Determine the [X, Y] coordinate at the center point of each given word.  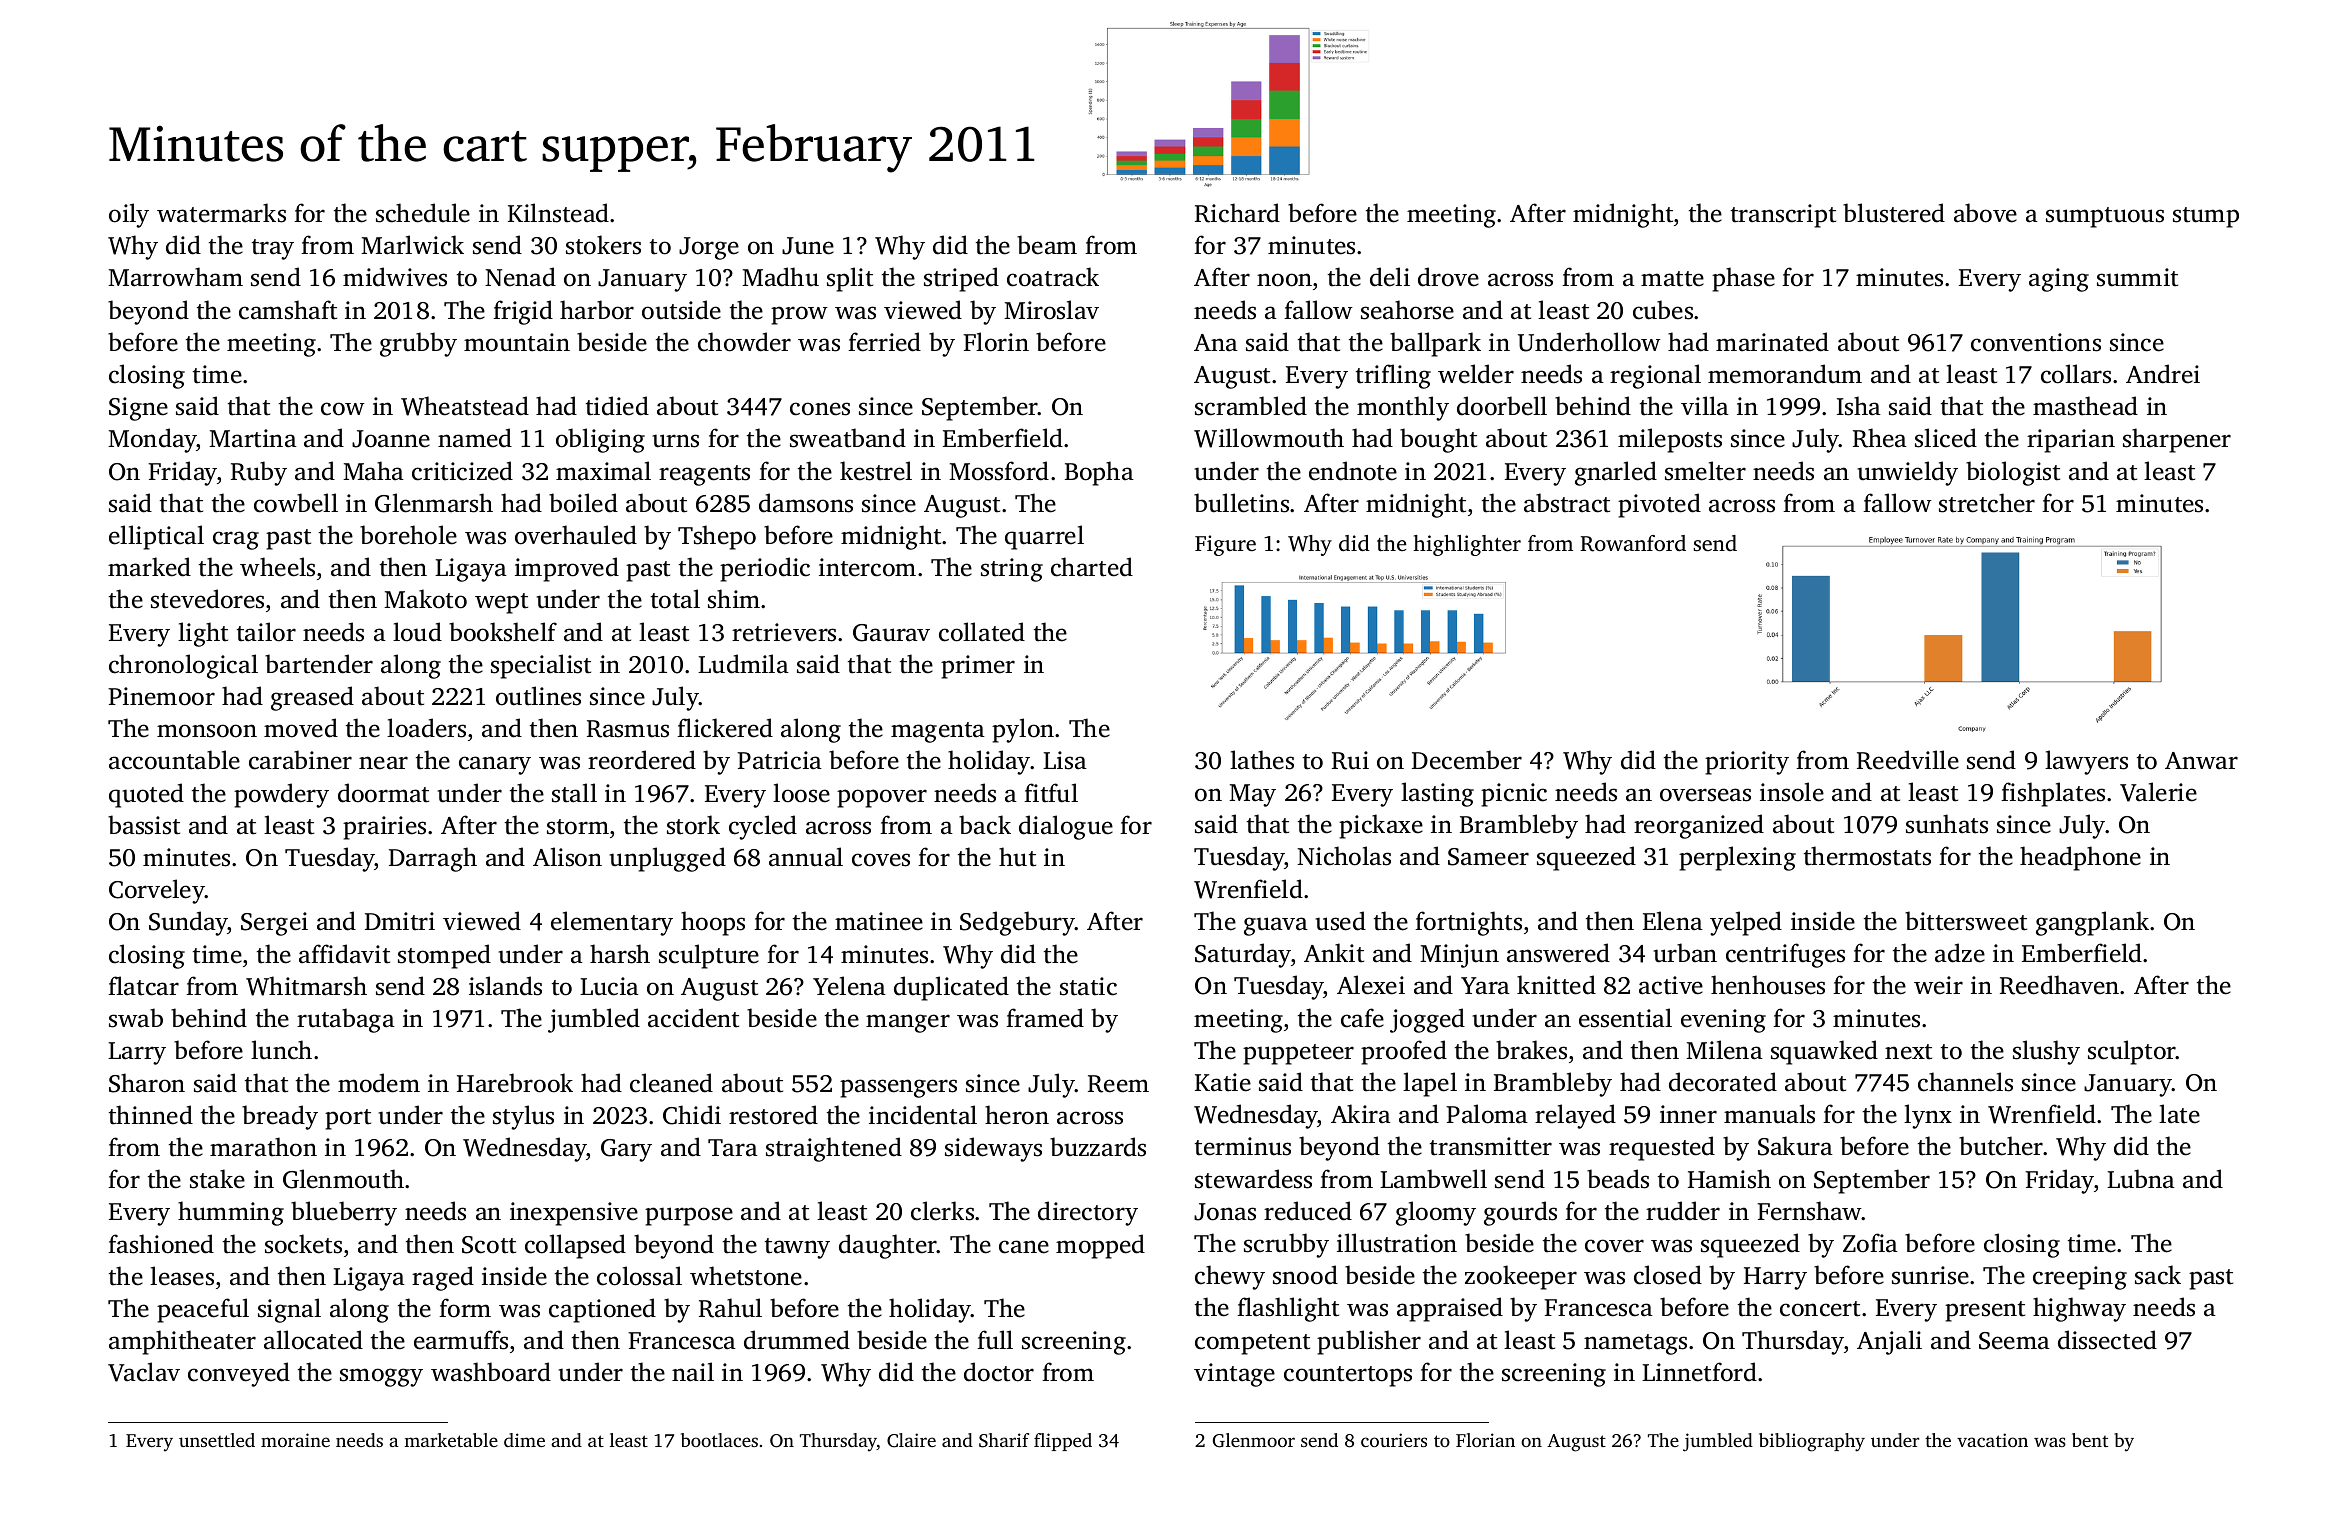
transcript [1783, 216]
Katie [1223, 1082]
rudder [1683, 1211]
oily [129, 215]
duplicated [951, 988]
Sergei [274, 924]
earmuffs [461, 1340]
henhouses [1768, 985]
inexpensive [574, 1214]
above [1985, 213]
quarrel [1044, 537]
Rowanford [1633, 543]
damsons [806, 503]
